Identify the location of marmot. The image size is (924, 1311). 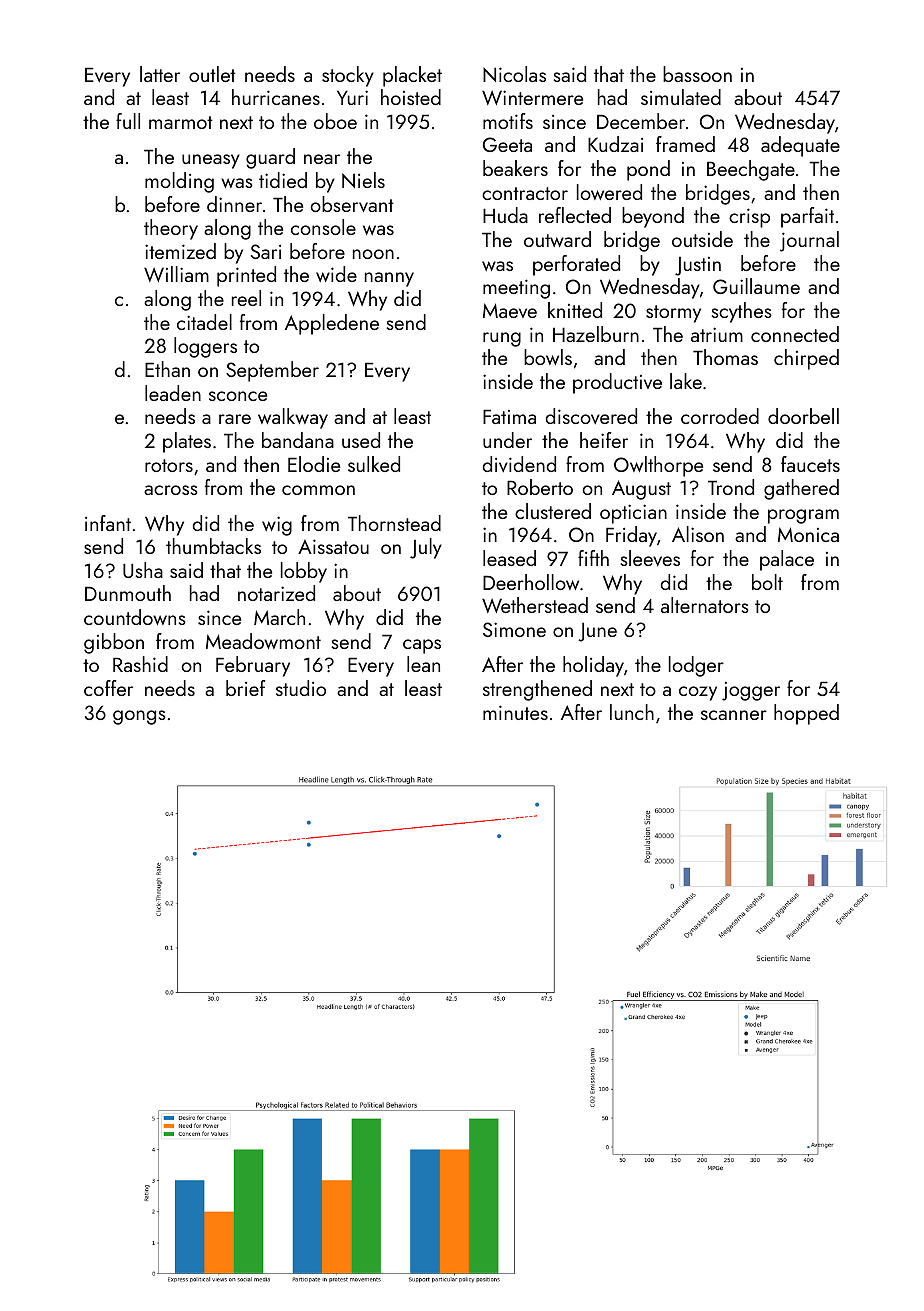
(181, 122).
